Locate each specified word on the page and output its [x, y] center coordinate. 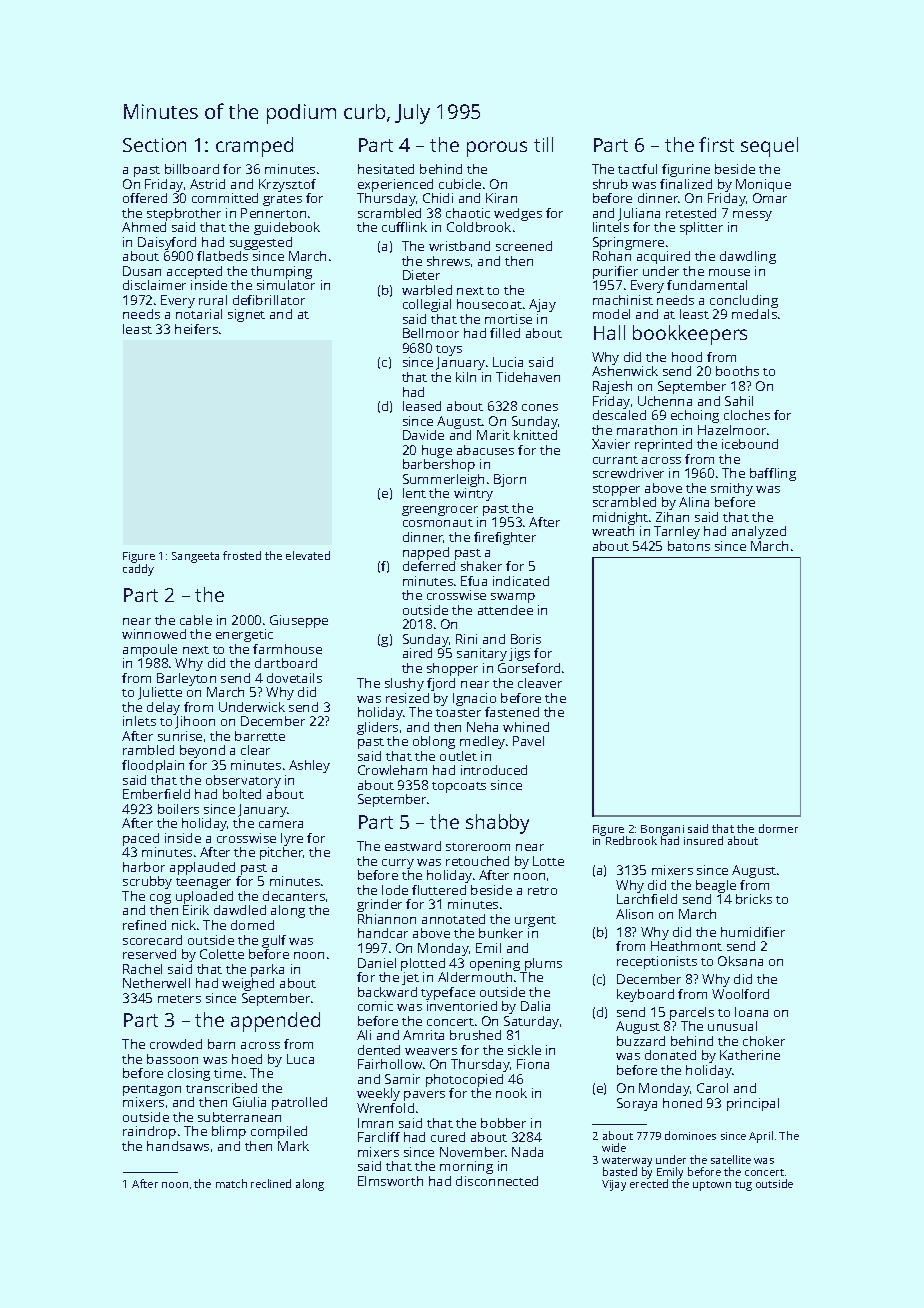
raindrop [149, 1132]
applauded [202, 868]
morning [466, 1167]
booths [737, 371]
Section [154, 145]
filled [505, 333]
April [761, 1137]
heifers [196, 329]
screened [524, 246]
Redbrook [631, 840]
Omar [770, 198]
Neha [482, 727]
